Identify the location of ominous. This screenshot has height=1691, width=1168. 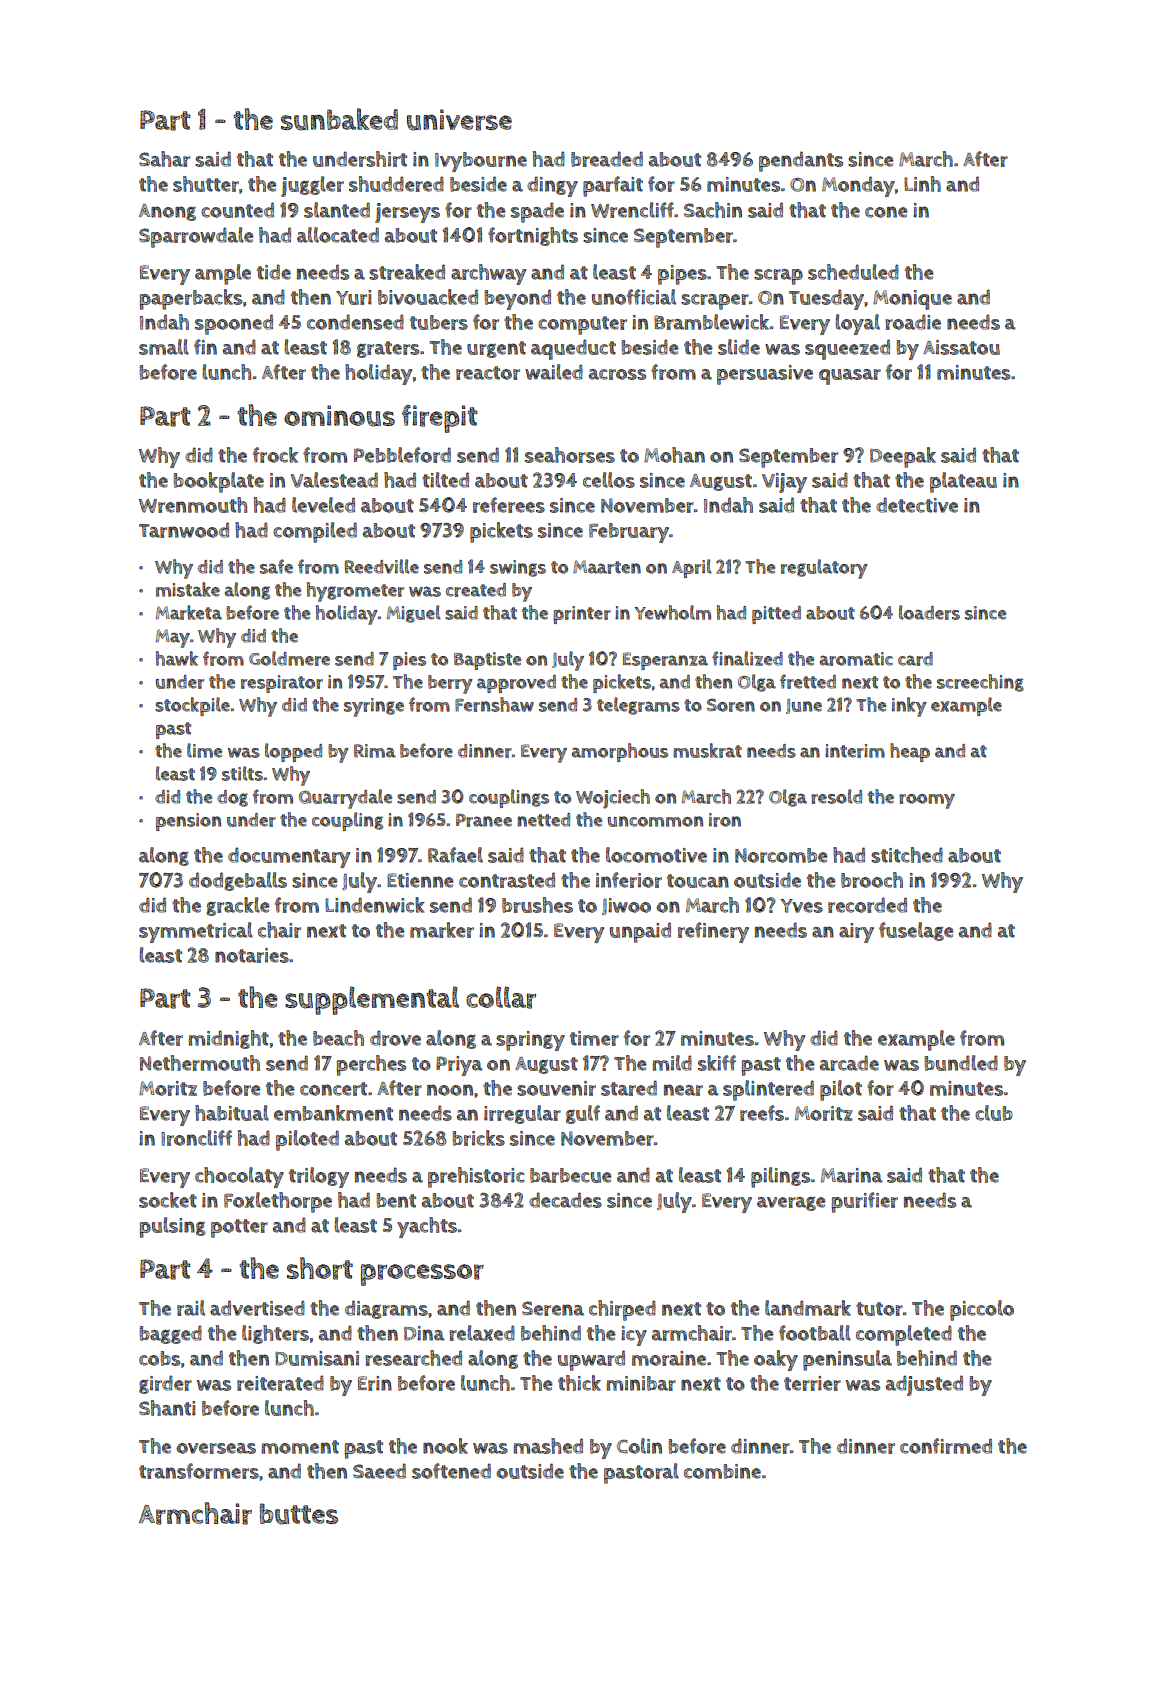
(339, 416).
